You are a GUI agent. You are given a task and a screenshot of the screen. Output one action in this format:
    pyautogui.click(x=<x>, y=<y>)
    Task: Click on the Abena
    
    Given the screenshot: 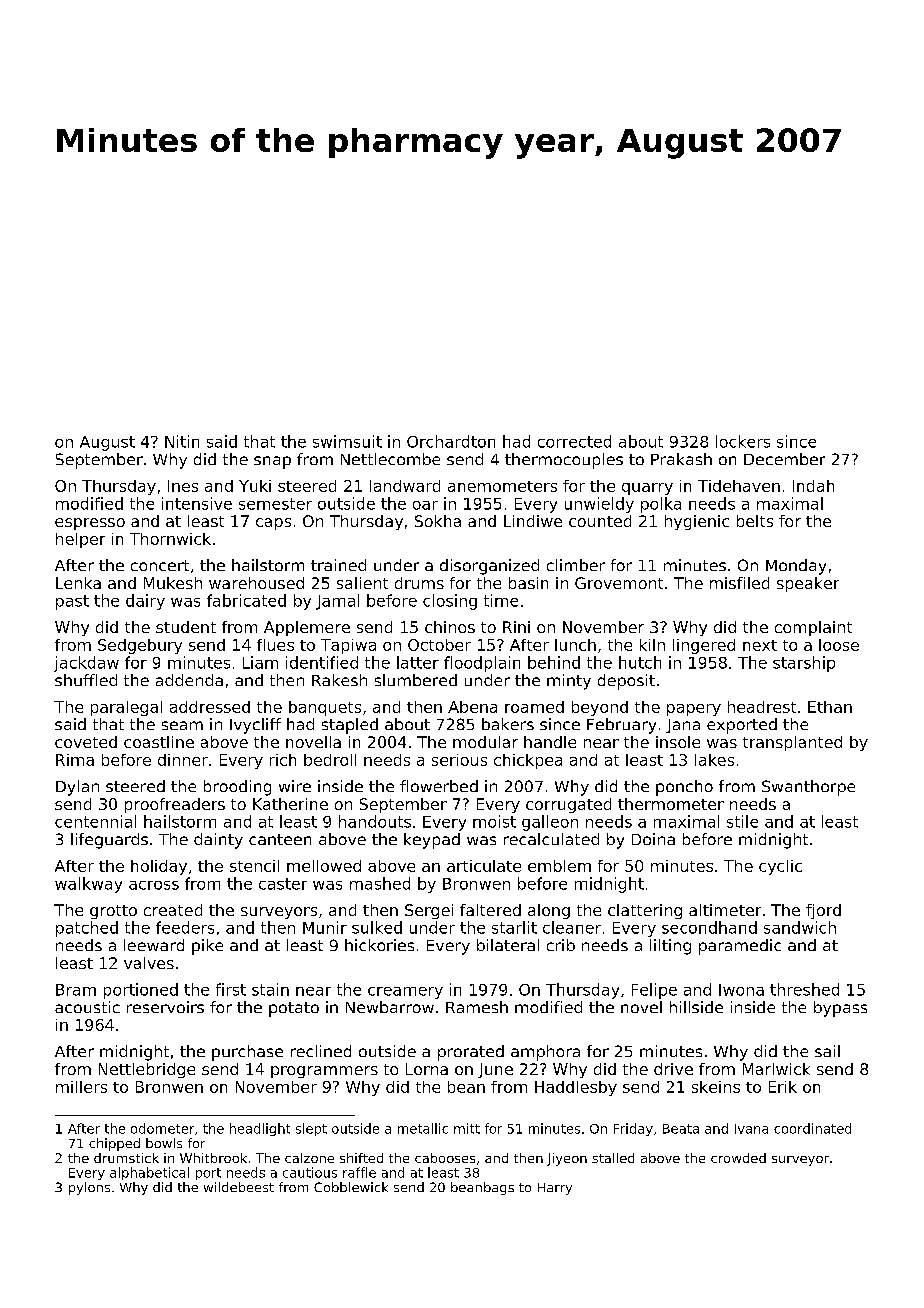 What is the action you would take?
    pyautogui.click(x=472, y=707)
